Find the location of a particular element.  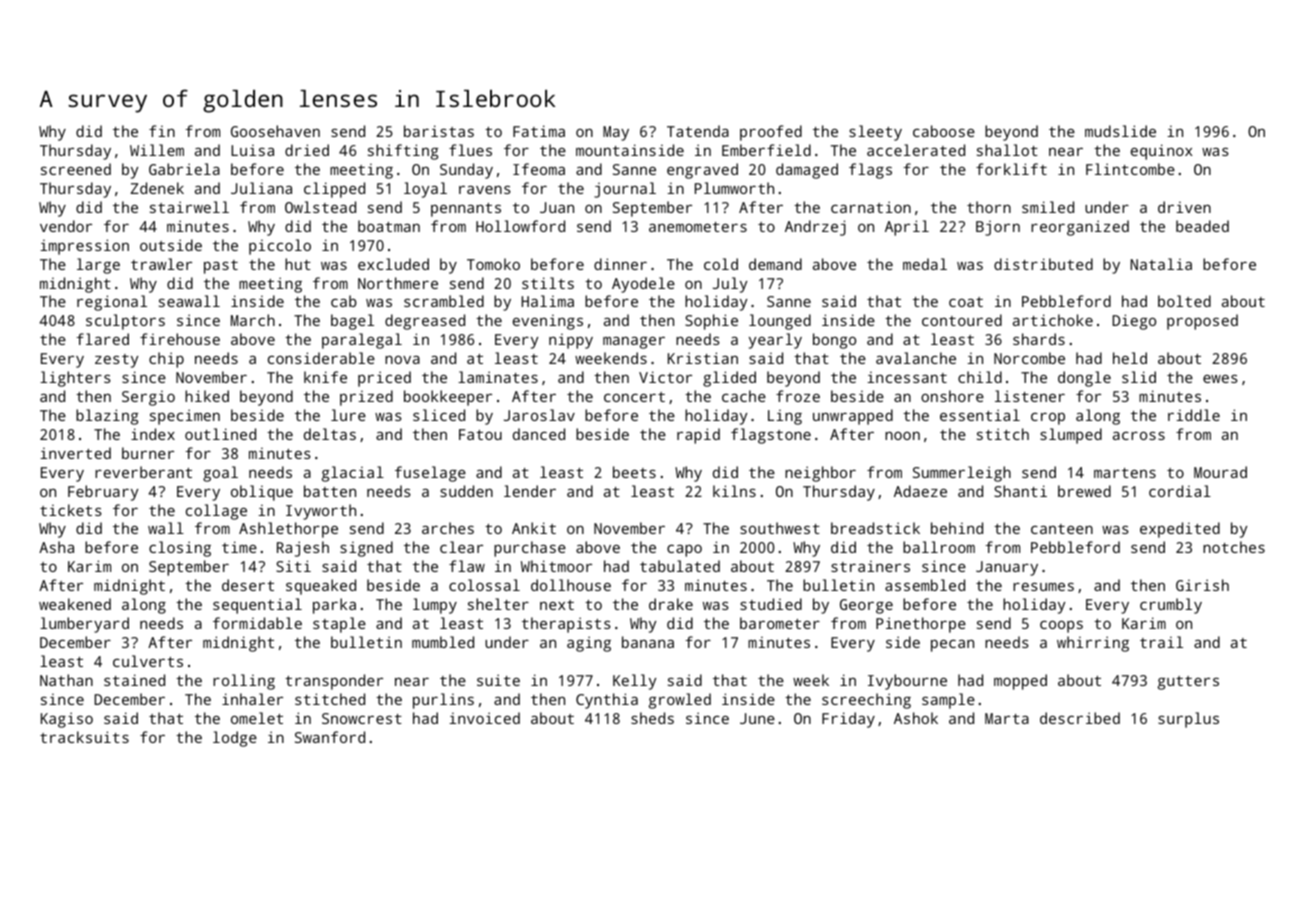

Northmere is located at coordinates (398, 283).
